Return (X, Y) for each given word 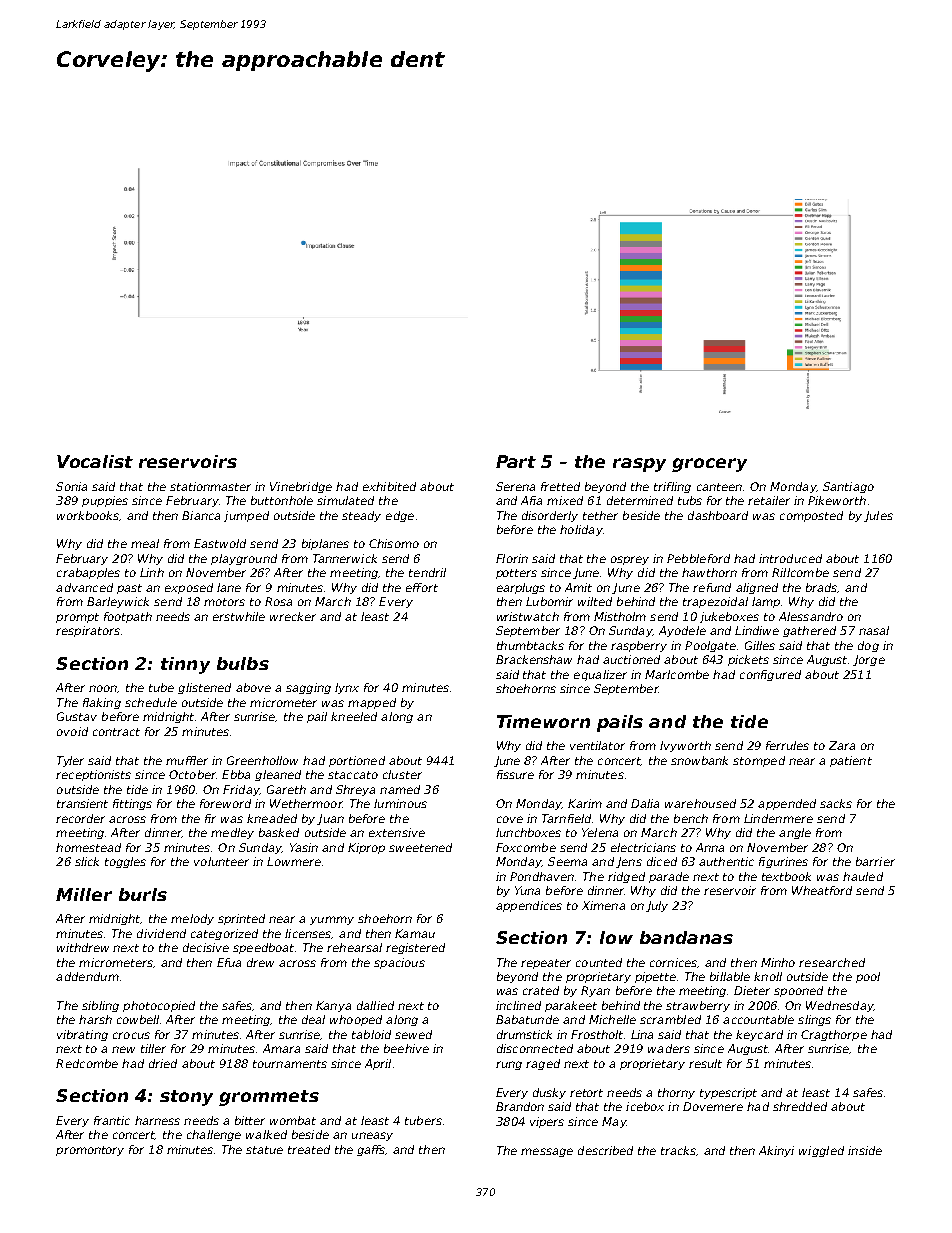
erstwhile (239, 616)
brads (822, 588)
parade (669, 877)
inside (865, 1150)
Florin (512, 558)
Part (516, 461)
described (605, 1150)
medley (232, 833)
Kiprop (366, 848)
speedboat (263, 948)
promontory (90, 1151)
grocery (709, 465)
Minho (778, 962)
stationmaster (210, 486)
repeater (546, 964)
